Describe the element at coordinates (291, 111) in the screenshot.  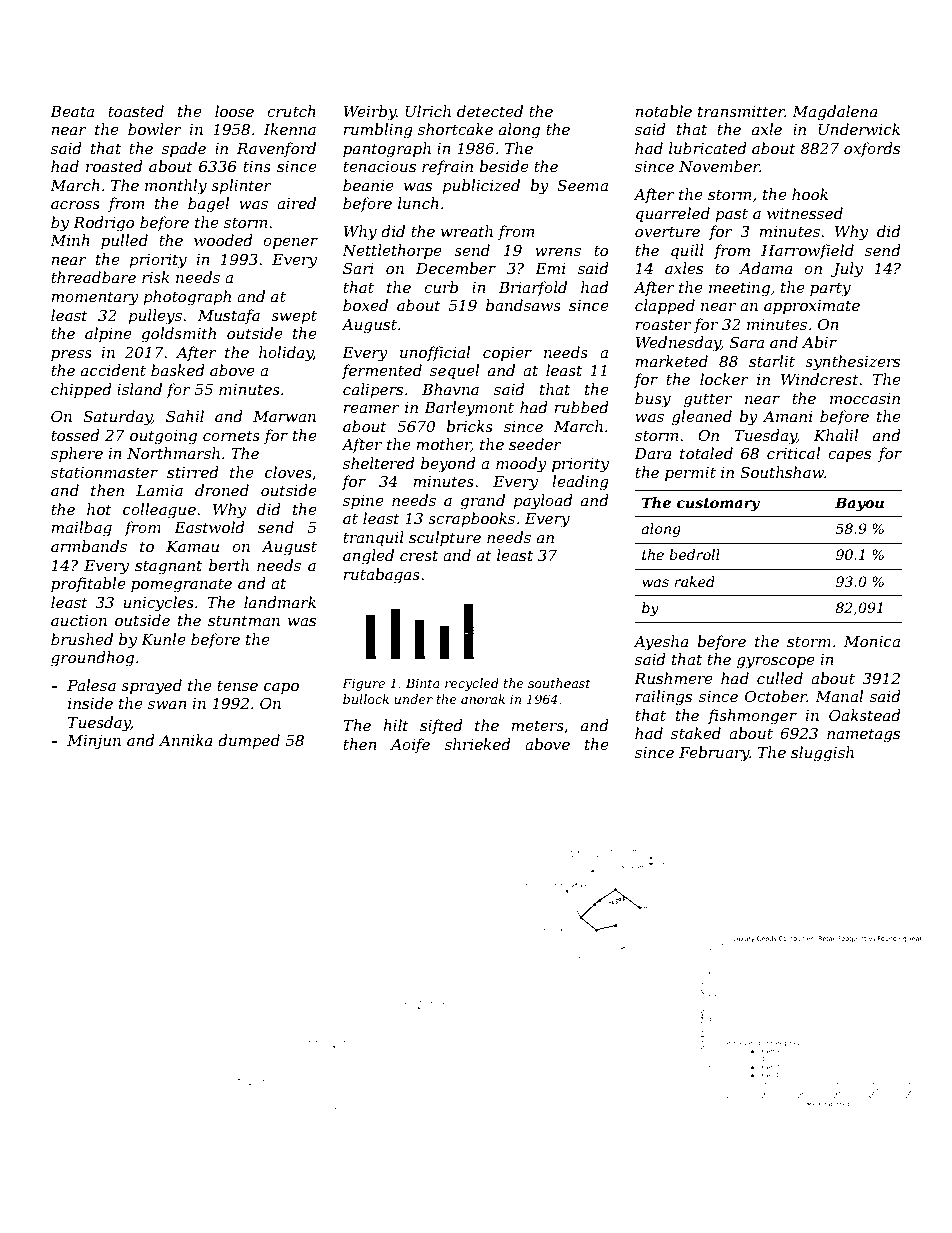
I see `crutch` at that location.
